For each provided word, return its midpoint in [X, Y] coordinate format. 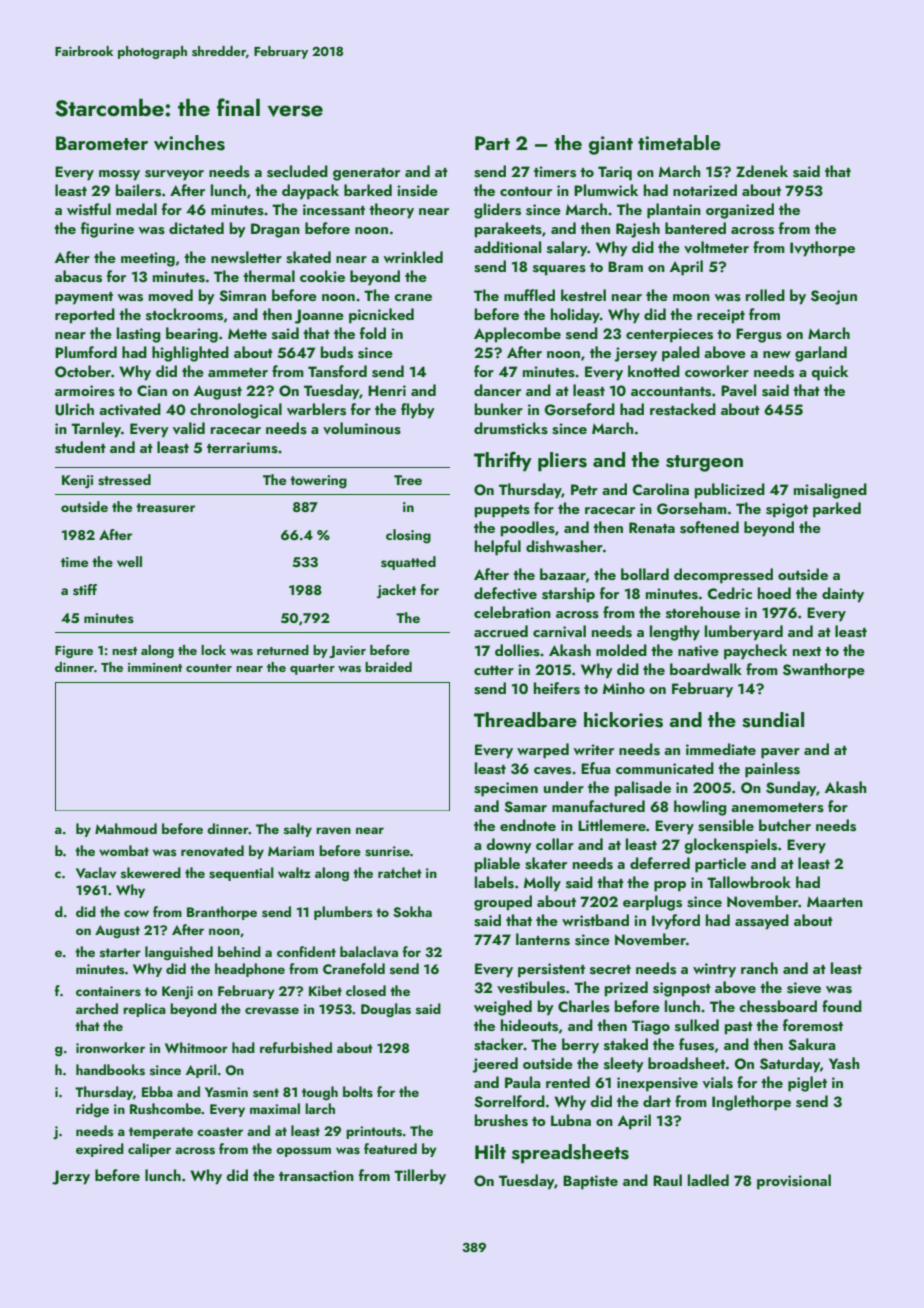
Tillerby [420, 1177]
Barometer [102, 143]
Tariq [615, 173]
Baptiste [590, 1182]
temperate [161, 1133]
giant [611, 145]
